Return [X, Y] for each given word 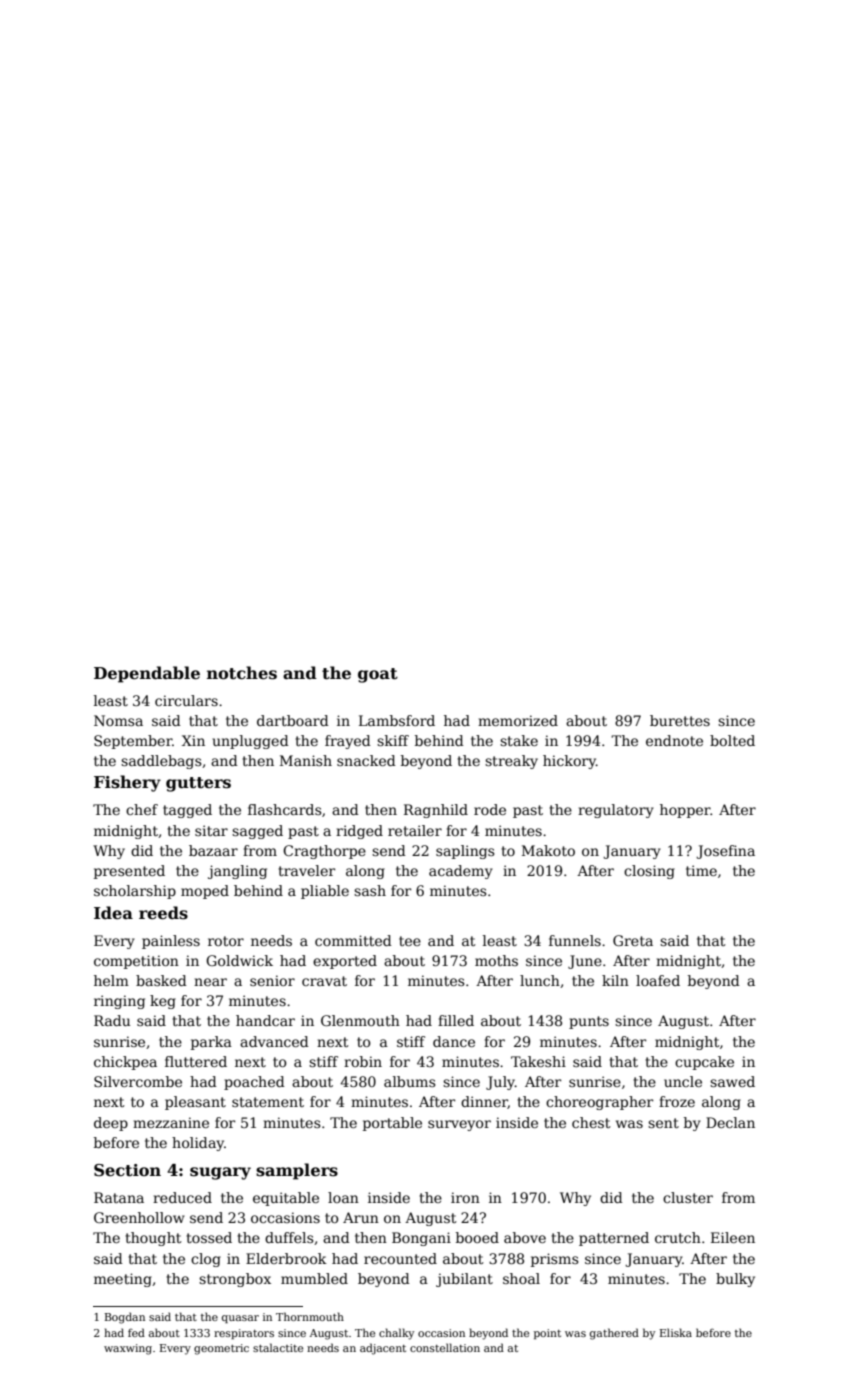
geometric [221, 1349]
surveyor [459, 1125]
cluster [688, 1197]
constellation [445, 1347]
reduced [182, 1197]
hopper [685, 811]
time [701, 870]
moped [205, 892]
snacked [366, 760]
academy [461, 872]
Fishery [127, 783]
